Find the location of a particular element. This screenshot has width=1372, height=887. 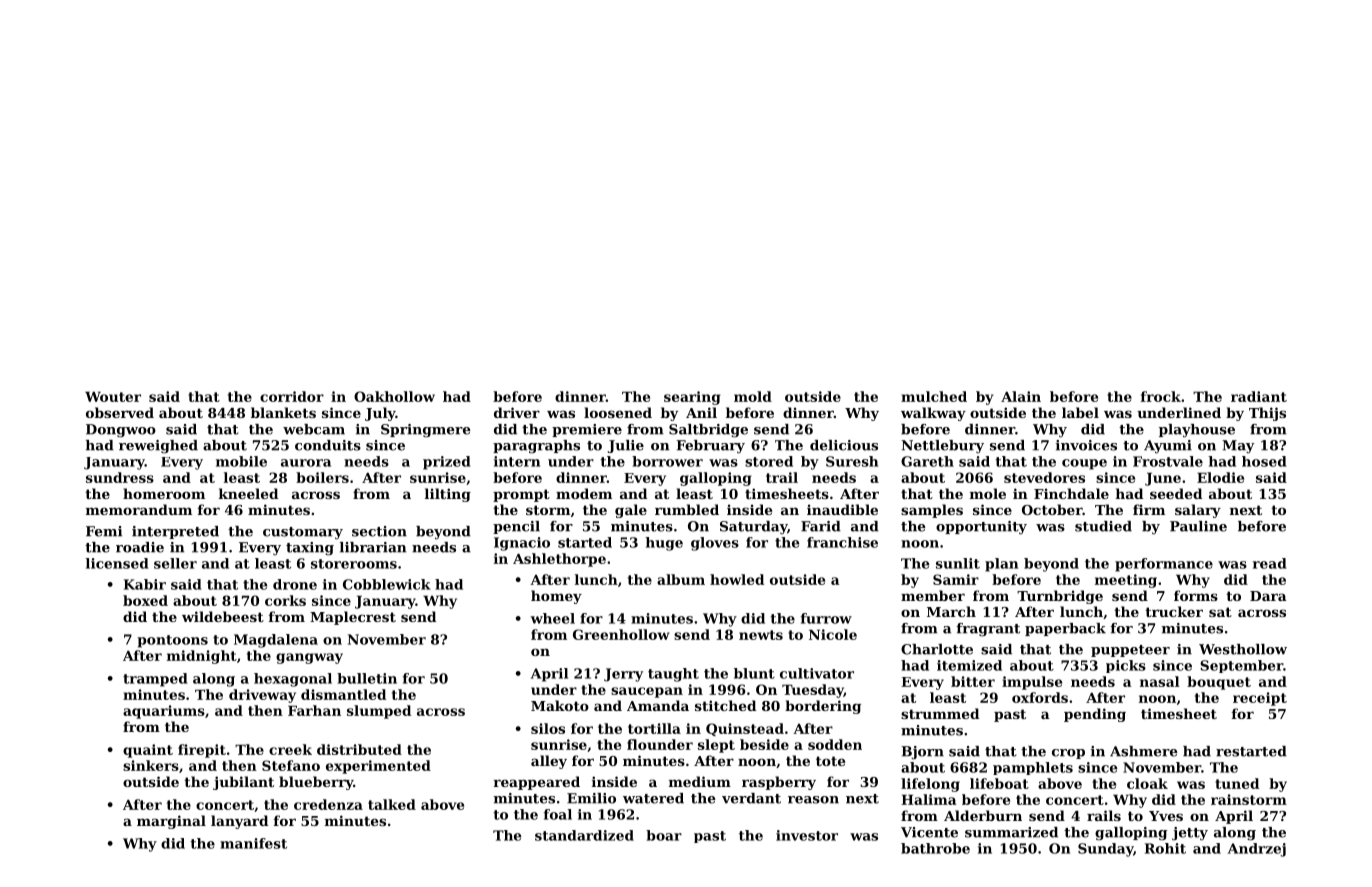

Amanda is located at coordinates (658, 705).
